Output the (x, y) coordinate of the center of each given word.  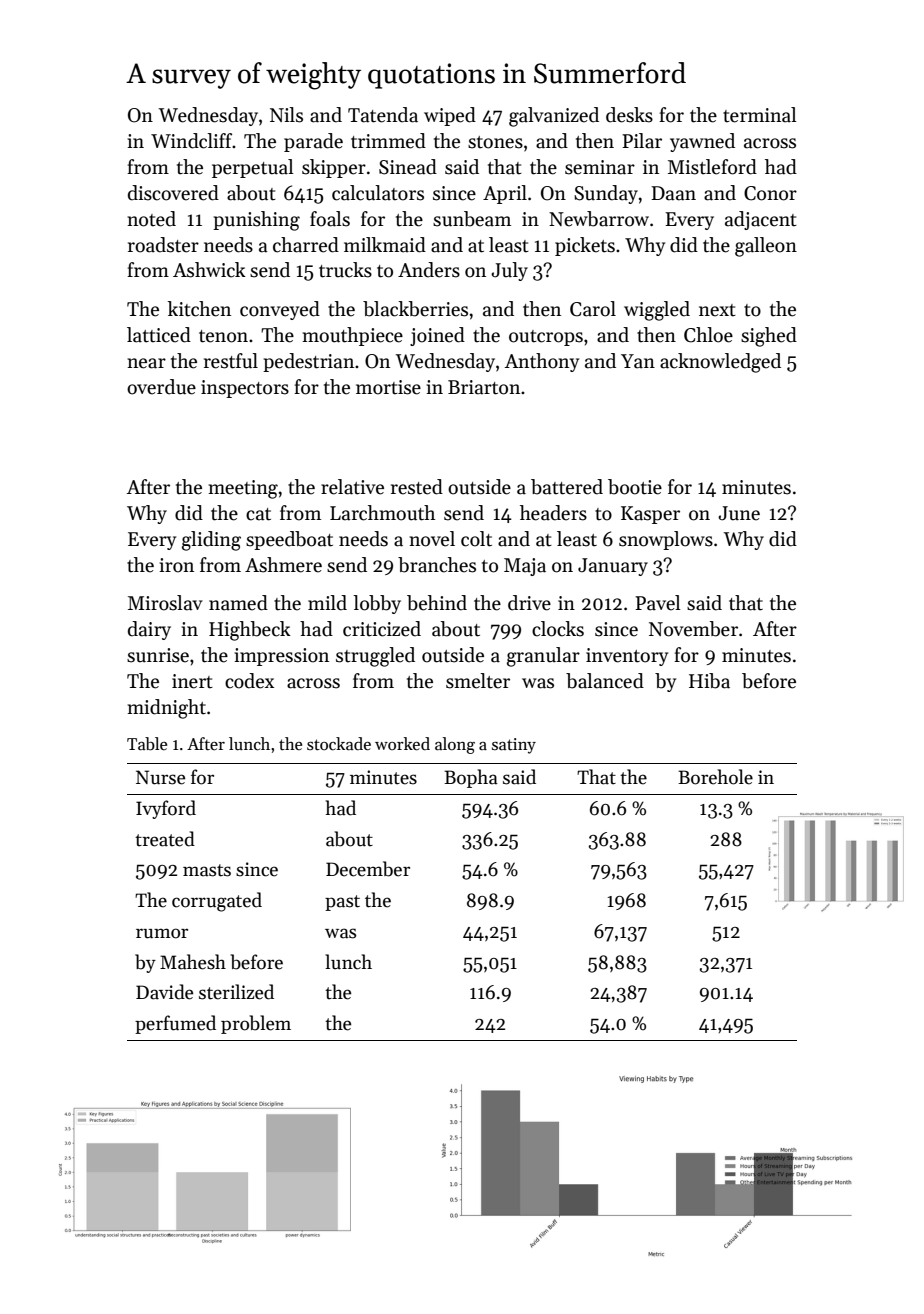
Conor (770, 193)
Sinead (408, 167)
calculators (378, 193)
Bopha (471, 778)
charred (306, 245)
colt (476, 539)
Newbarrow (599, 219)
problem (256, 1024)
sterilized (236, 992)
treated (165, 839)
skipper (334, 168)
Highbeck (250, 631)
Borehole (715, 777)
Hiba (709, 681)
